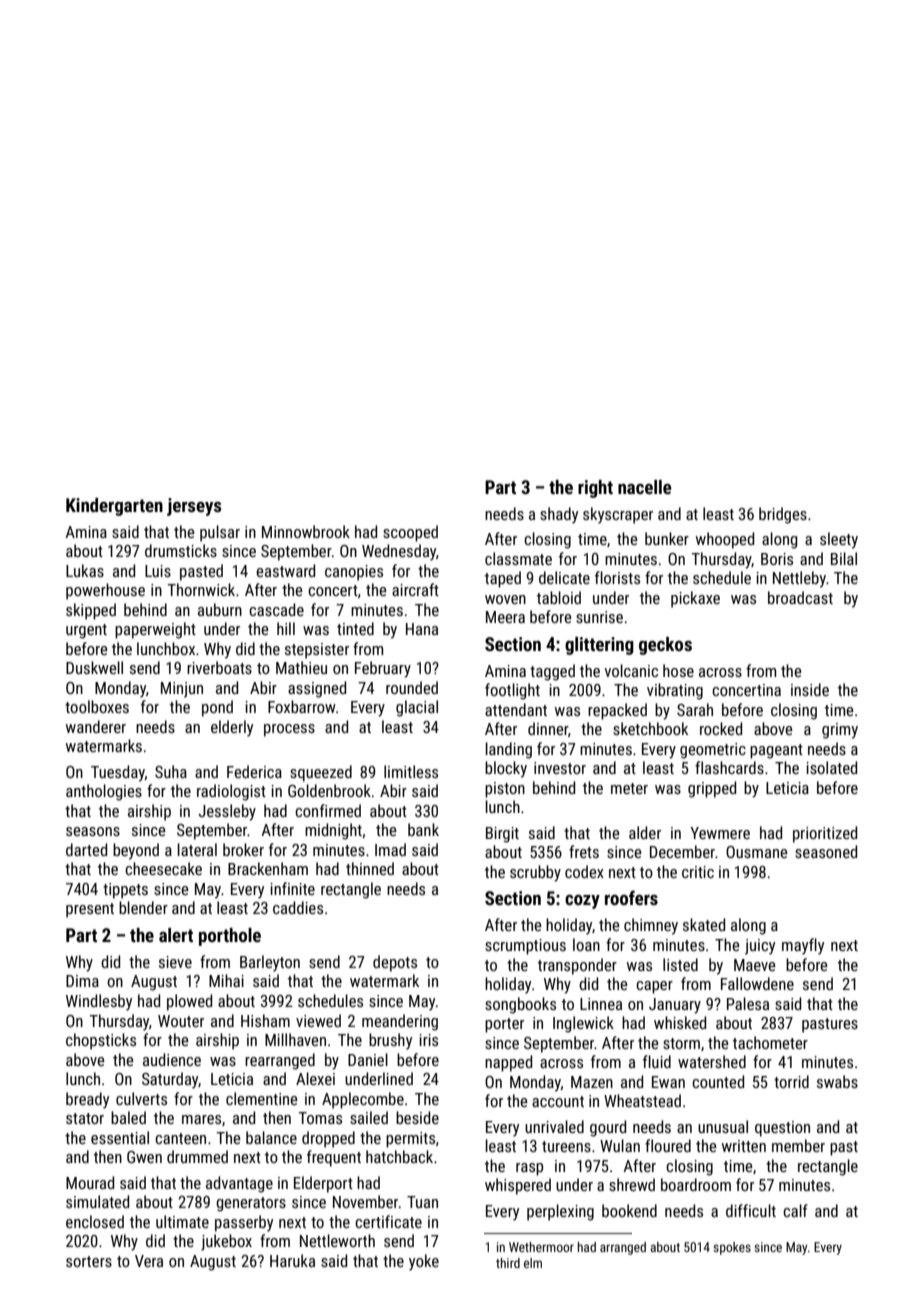  I want to click on brushy, so click(390, 1041).
